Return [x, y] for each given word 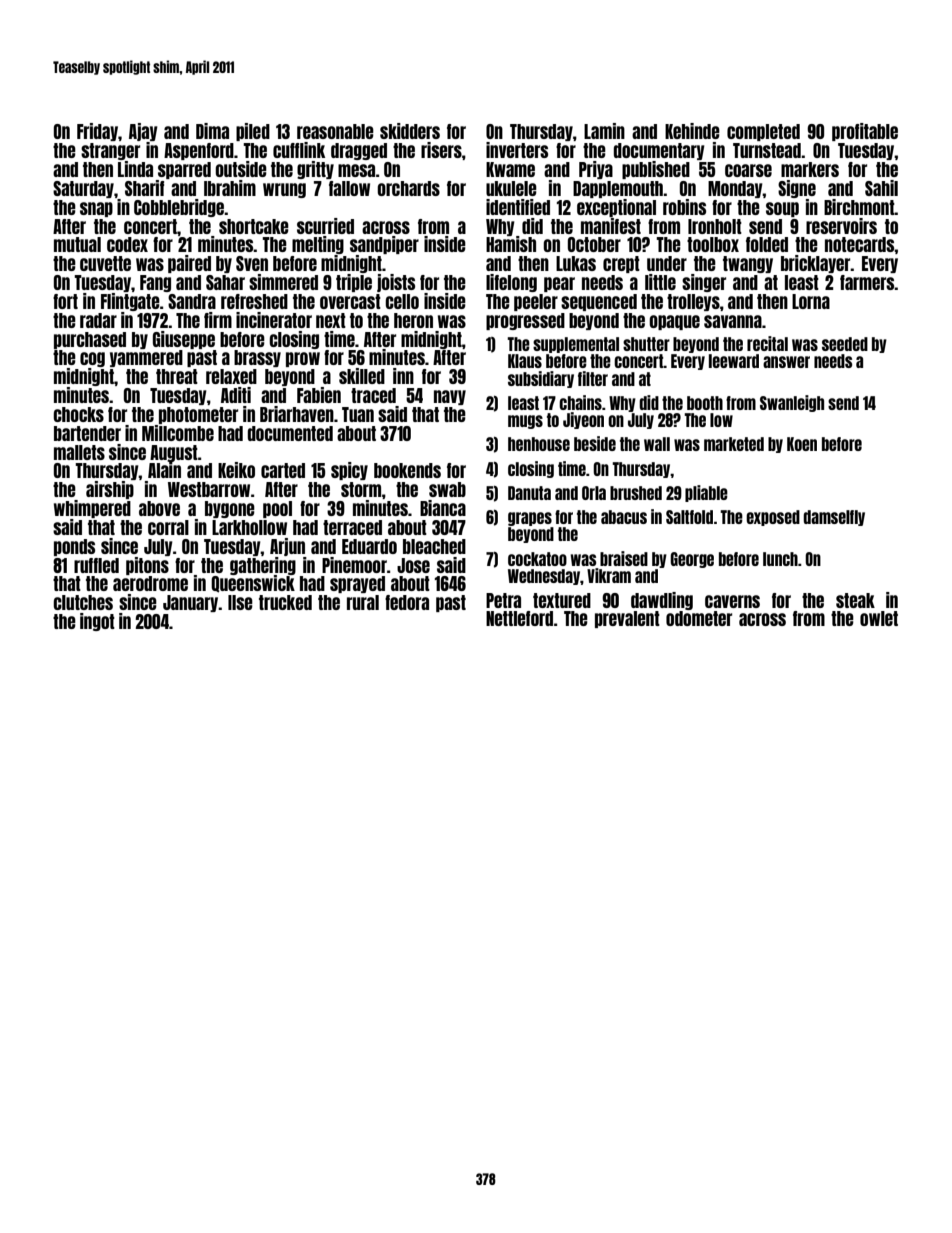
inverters [517, 150]
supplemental [576, 345]
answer [786, 362]
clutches [83, 602]
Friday [97, 132]
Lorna [811, 301]
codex [127, 244]
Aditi [236, 395]
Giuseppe [184, 340]
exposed [773, 518]
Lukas [576, 263]
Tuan [358, 414]
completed [763, 132]
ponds [74, 547]
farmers [867, 282]
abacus [624, 517]
